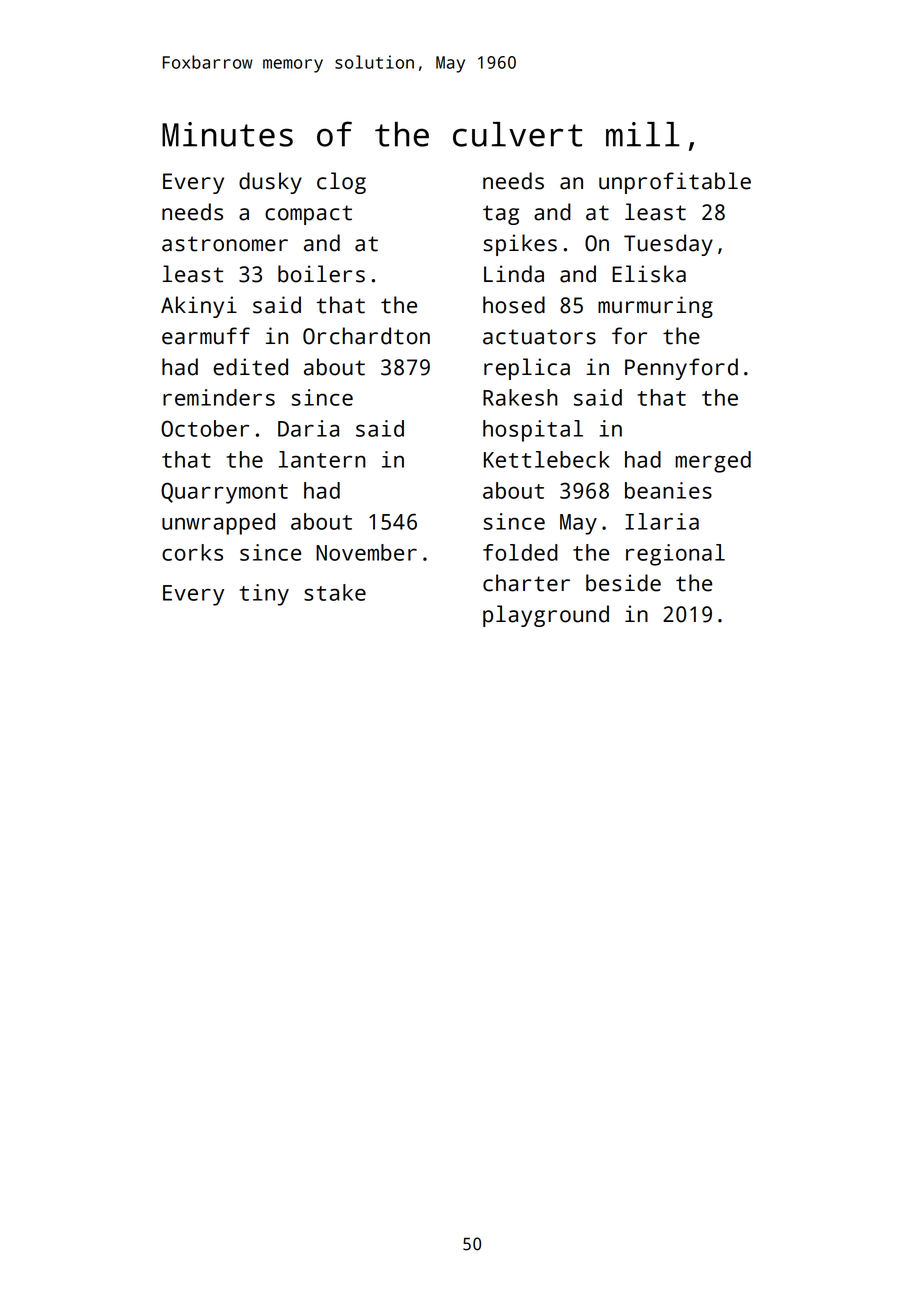  I want to click on merged, so click(713, 462).
